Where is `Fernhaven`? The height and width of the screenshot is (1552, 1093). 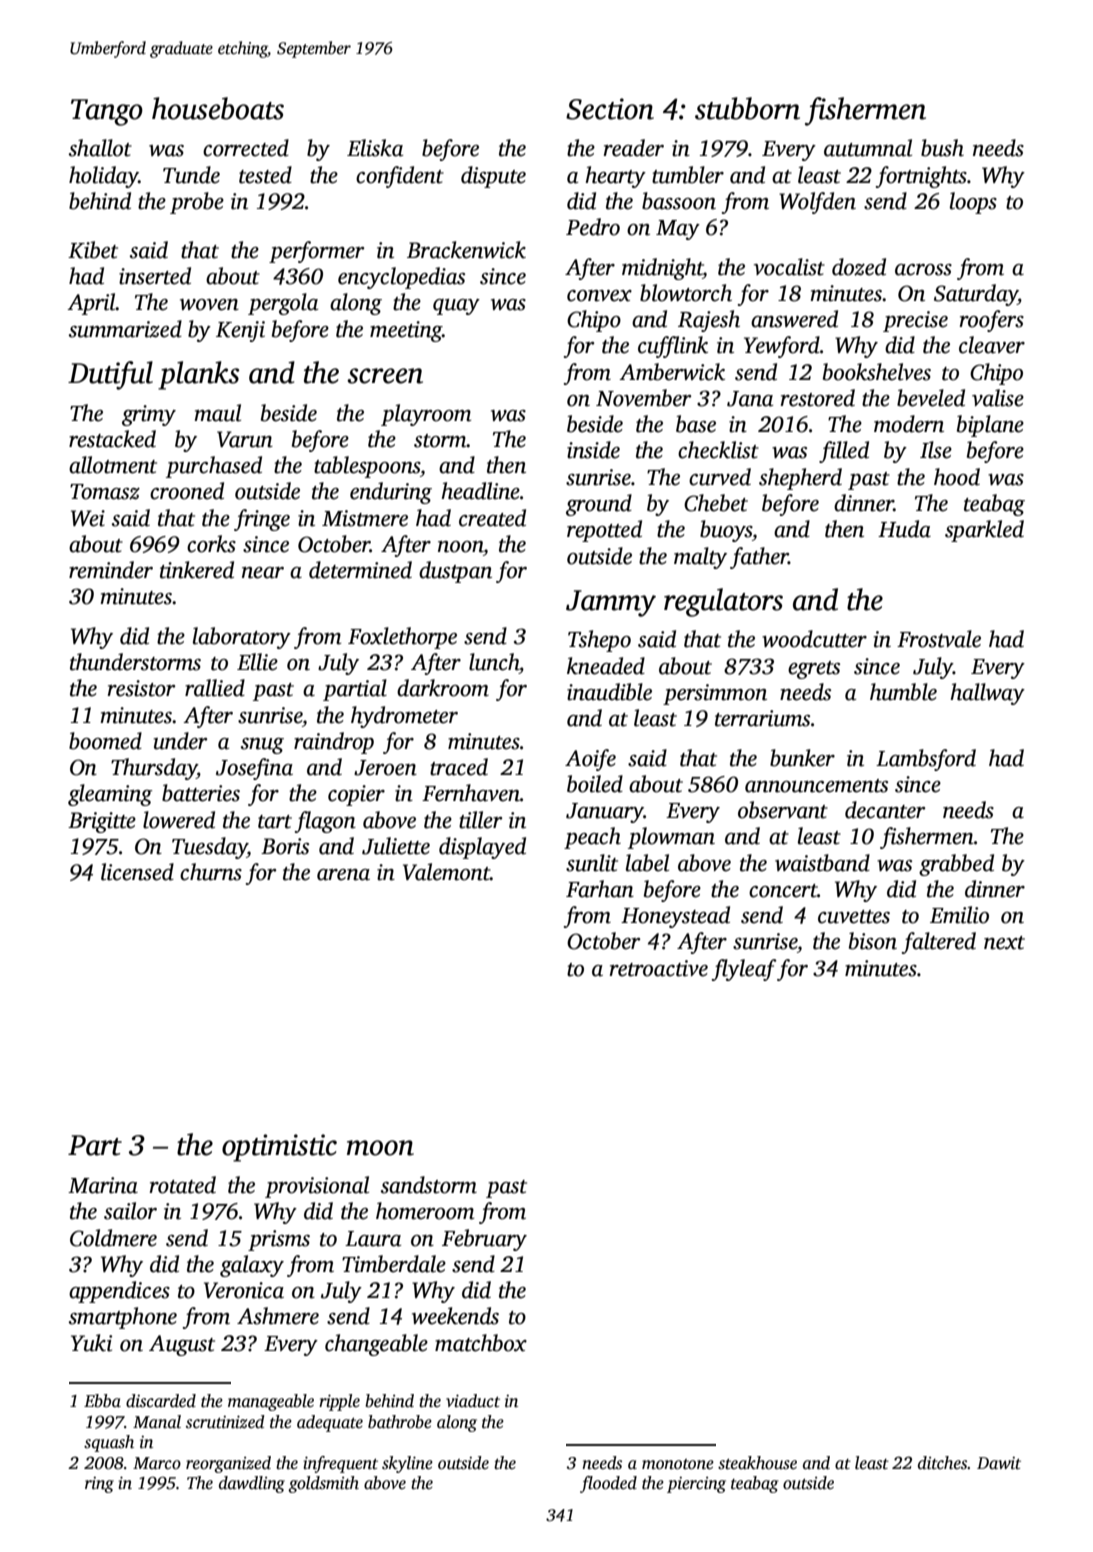
Fernhaven is located at coordinates (471, 793).
